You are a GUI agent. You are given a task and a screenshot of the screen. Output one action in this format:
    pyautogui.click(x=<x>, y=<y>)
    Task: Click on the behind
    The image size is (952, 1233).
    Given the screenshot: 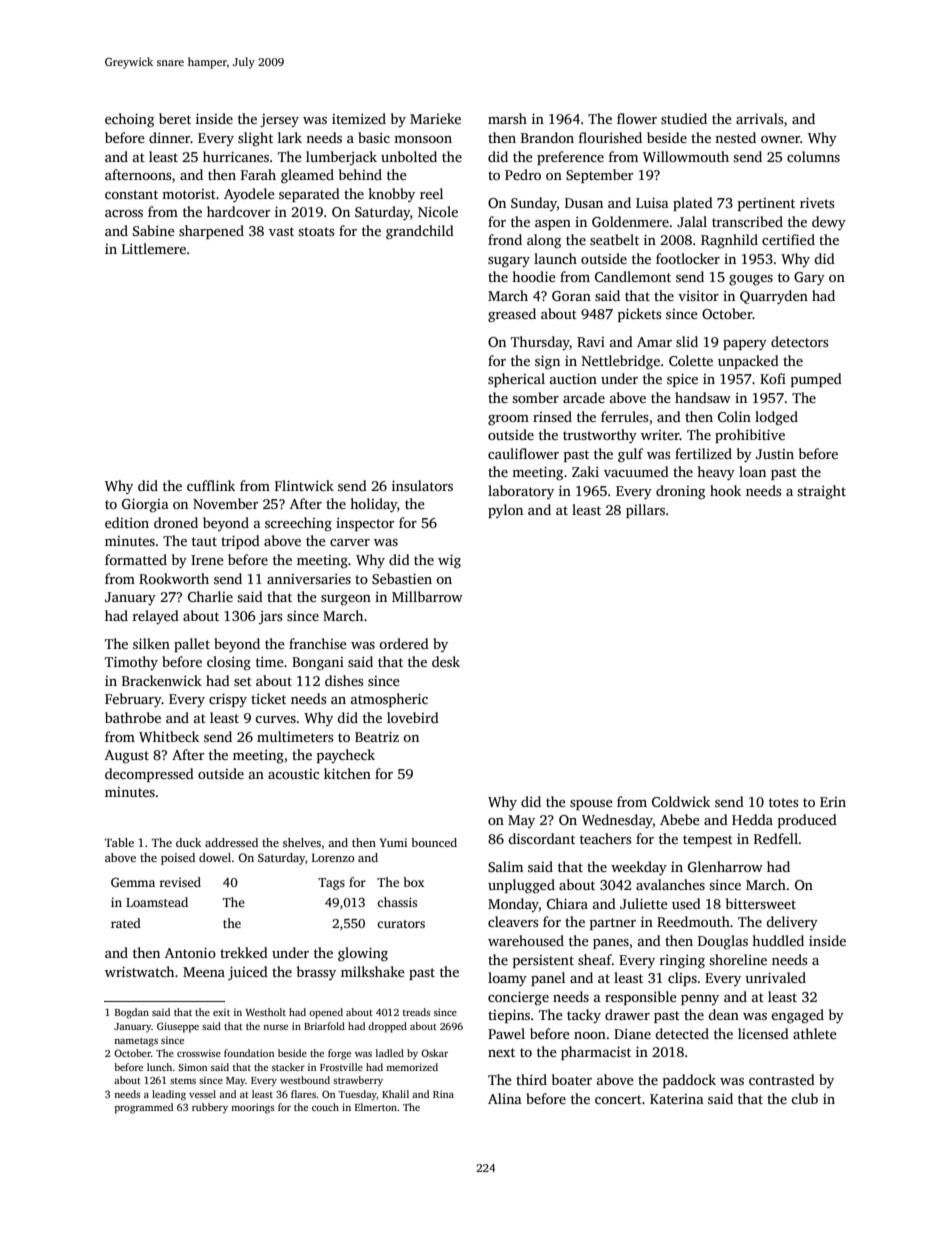 What is the action you would take?
    pyautogui.click(x=360, y=174)
